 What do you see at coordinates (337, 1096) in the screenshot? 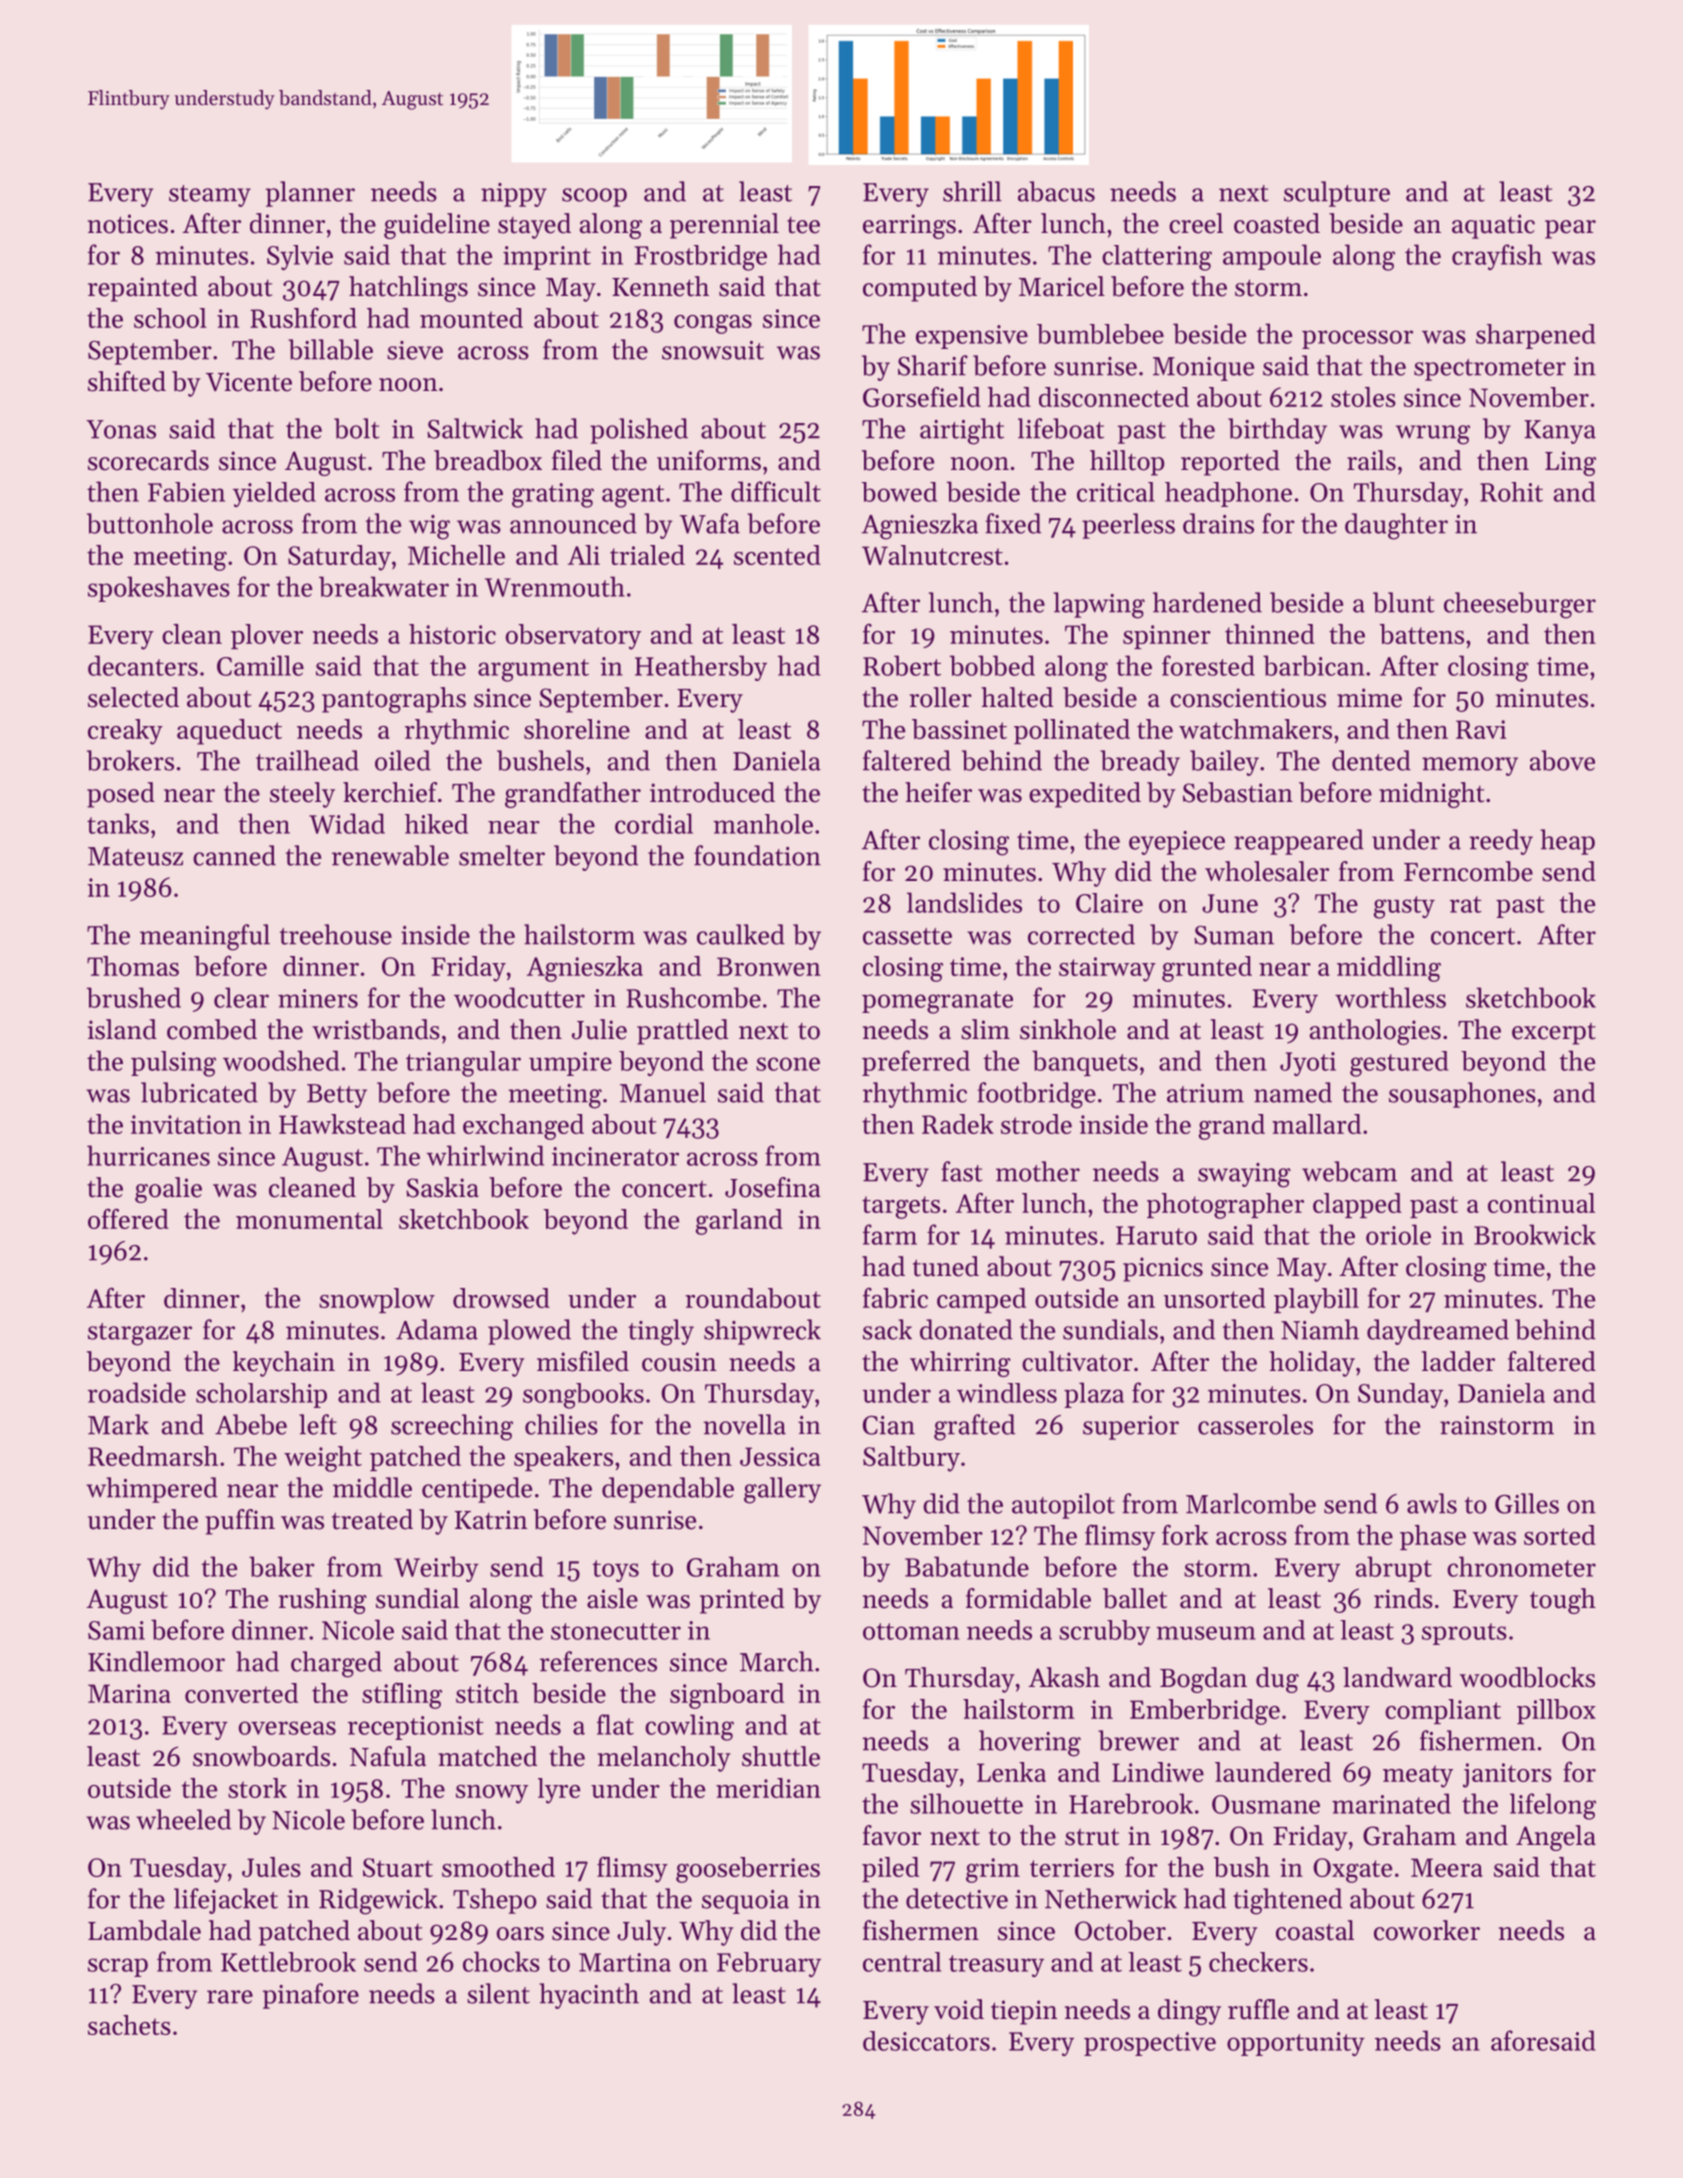
I see `Betty` at bounding box center [337, 1096].
